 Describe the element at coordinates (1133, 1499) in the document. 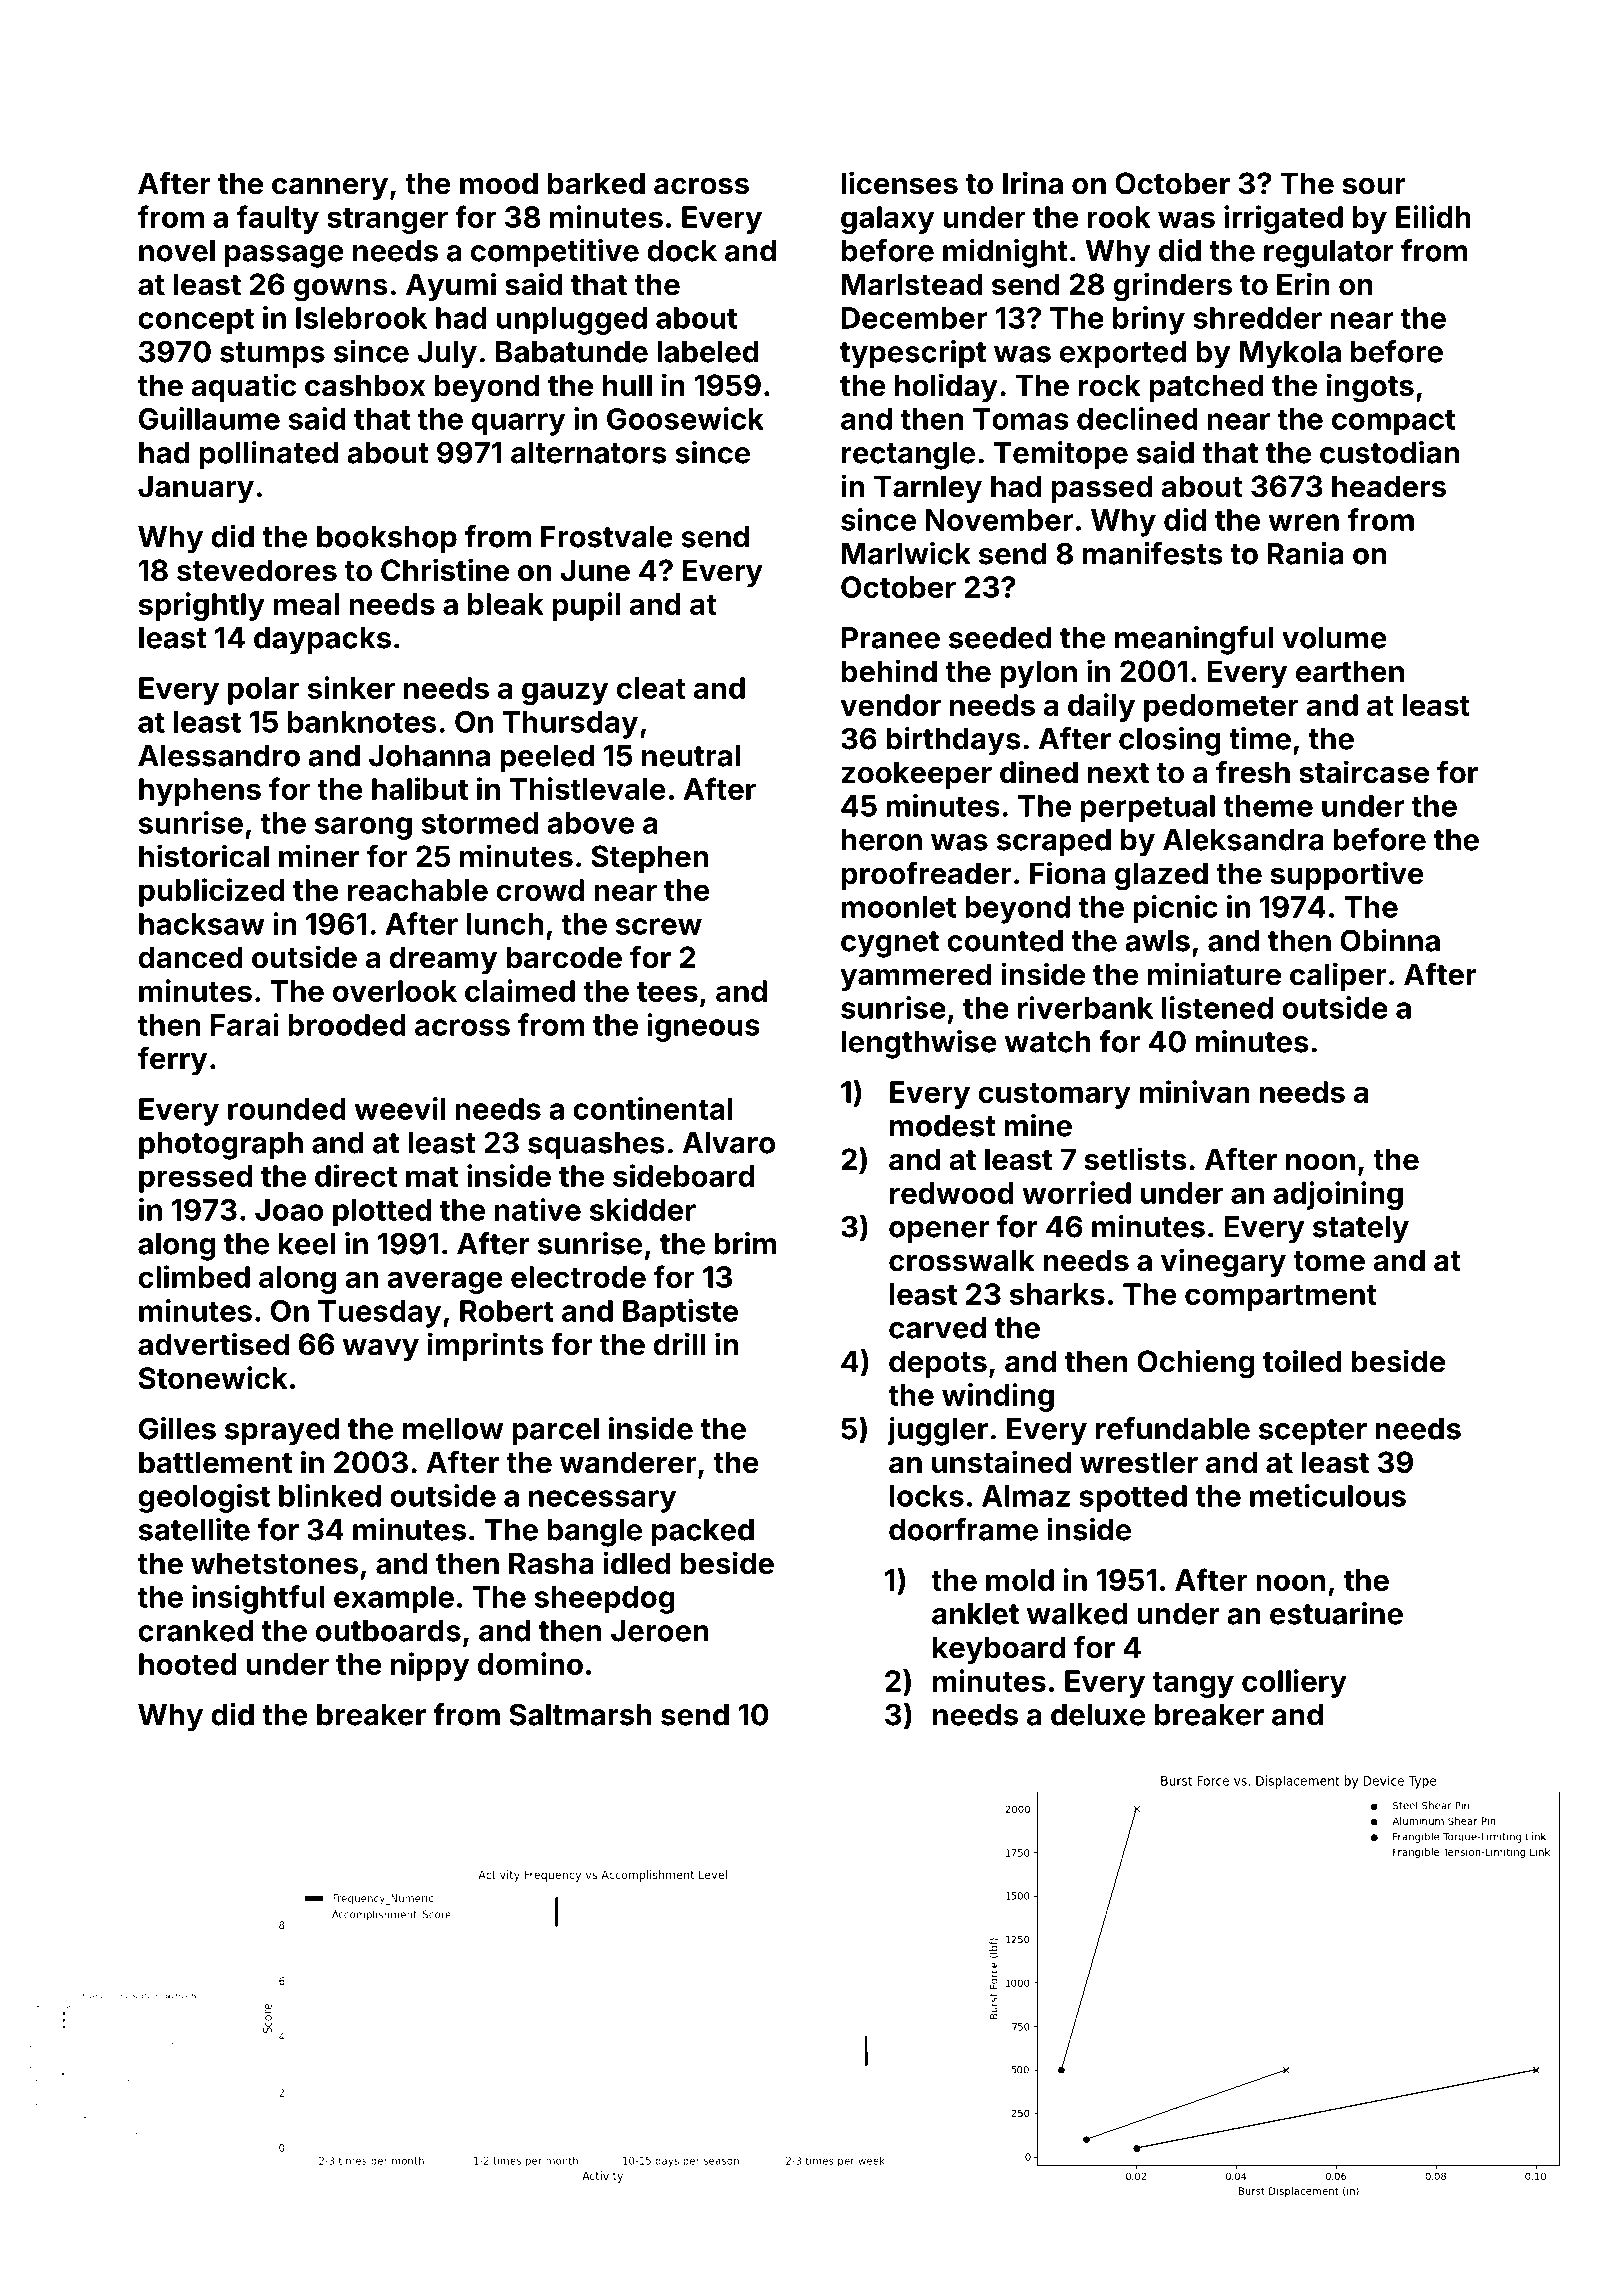

I see `spotted` at that location.
